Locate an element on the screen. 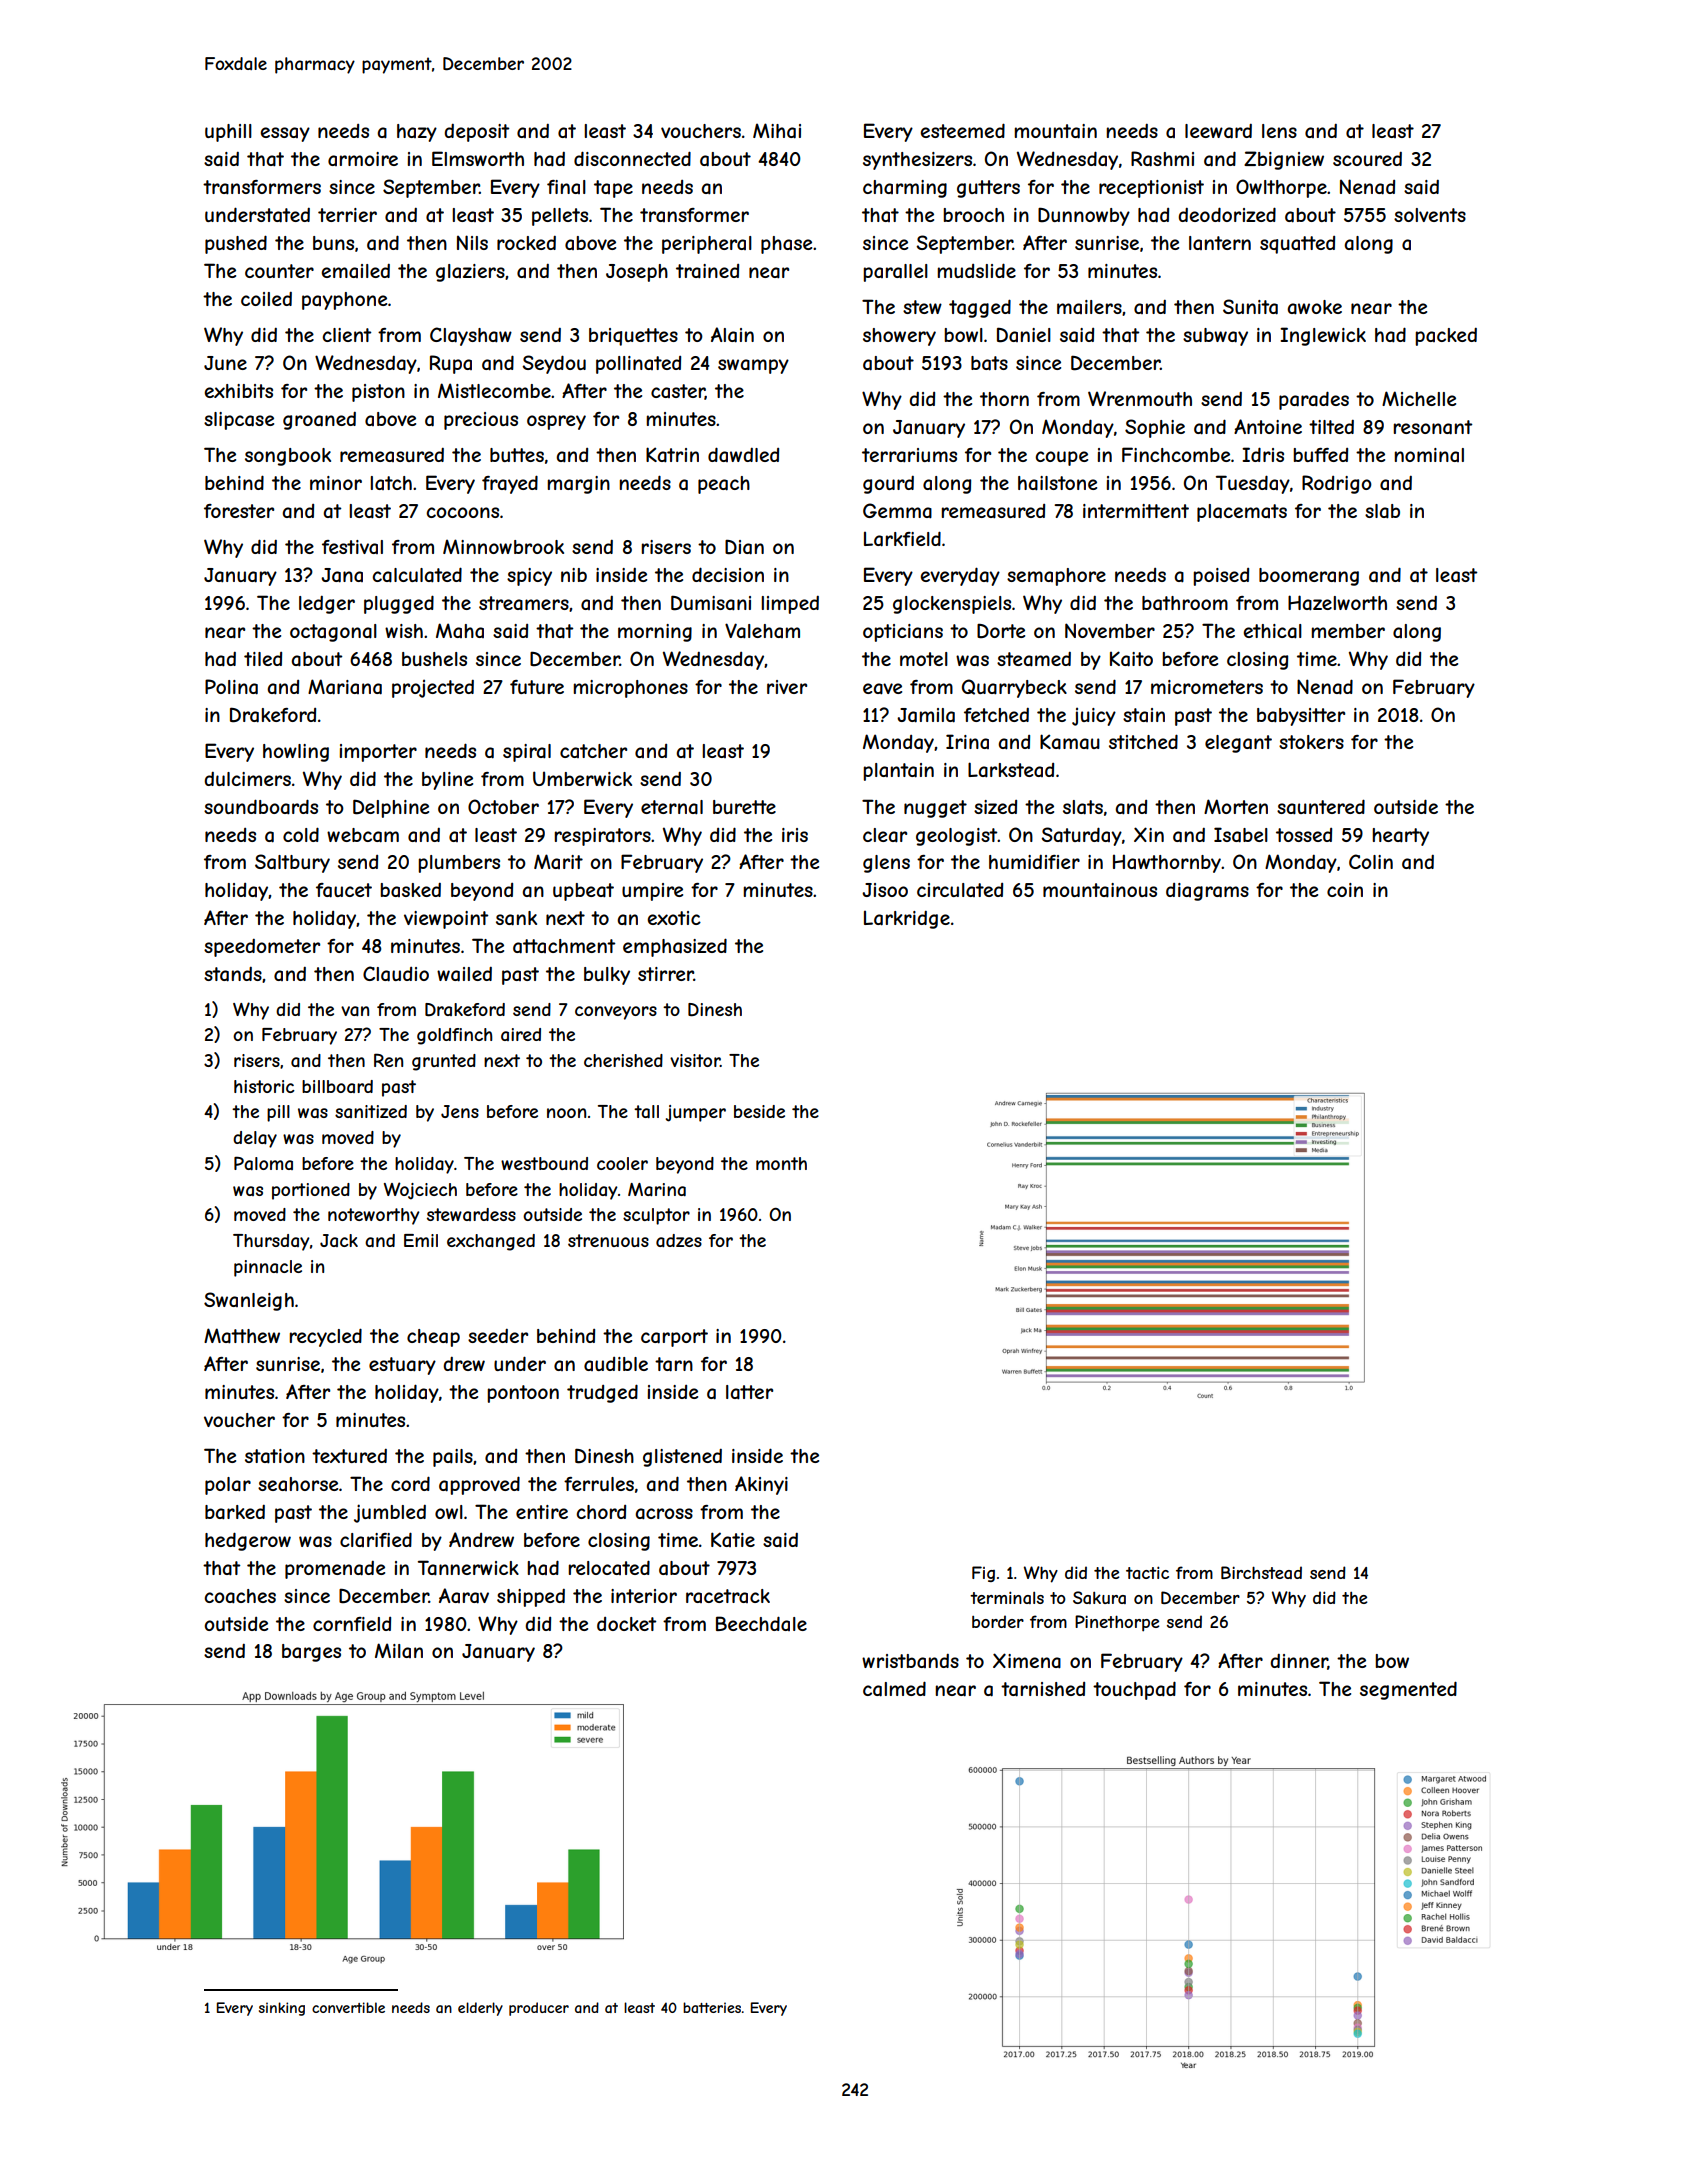  Mihai is located at coordinates (777, 131).
